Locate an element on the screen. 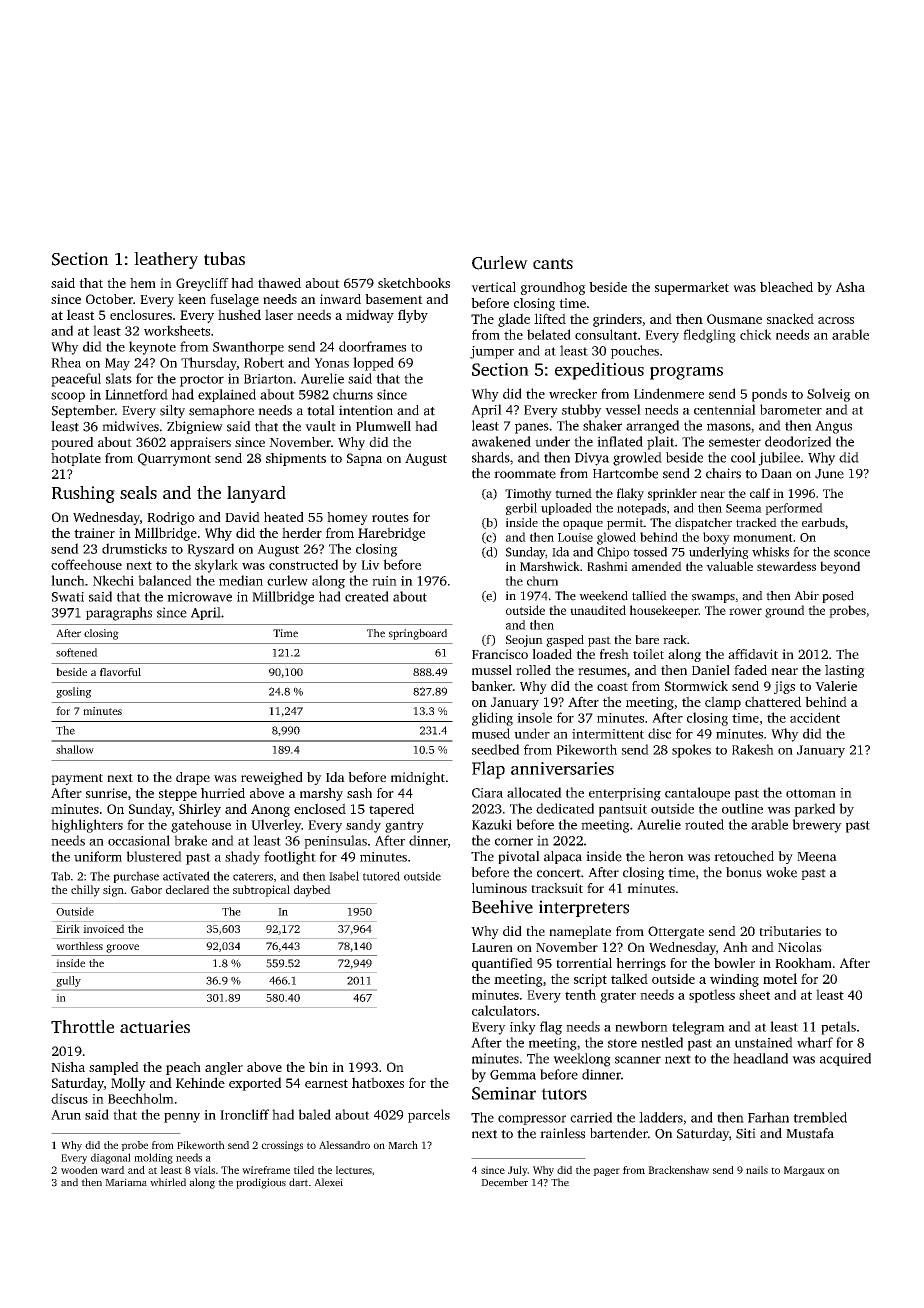 This screenshot has height=1308, width=924. angler is located at coordinates (224, 1068).
